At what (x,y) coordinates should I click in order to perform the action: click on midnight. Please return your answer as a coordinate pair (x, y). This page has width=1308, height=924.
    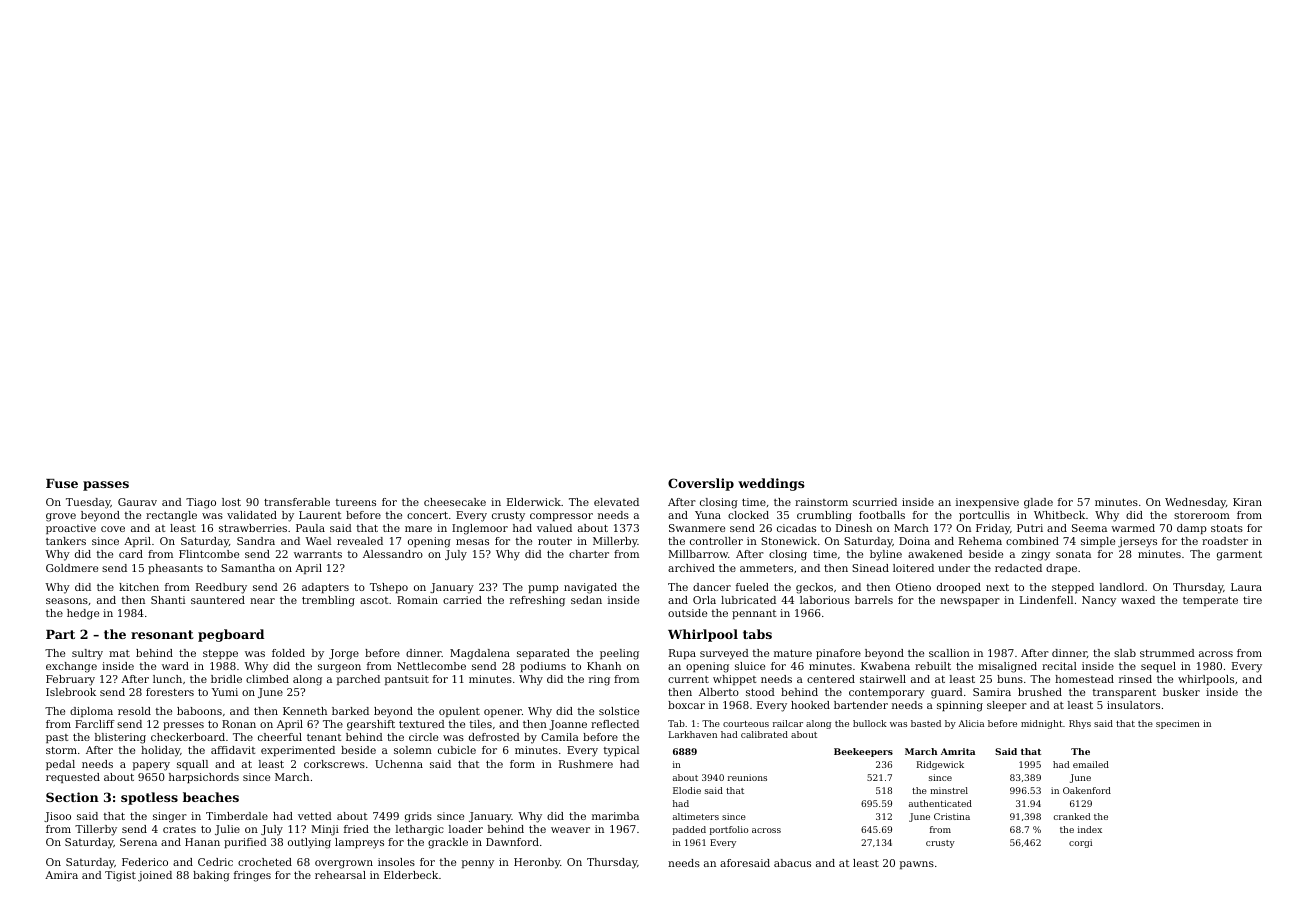
    Looking at the image, I should click on (1042, 724).
